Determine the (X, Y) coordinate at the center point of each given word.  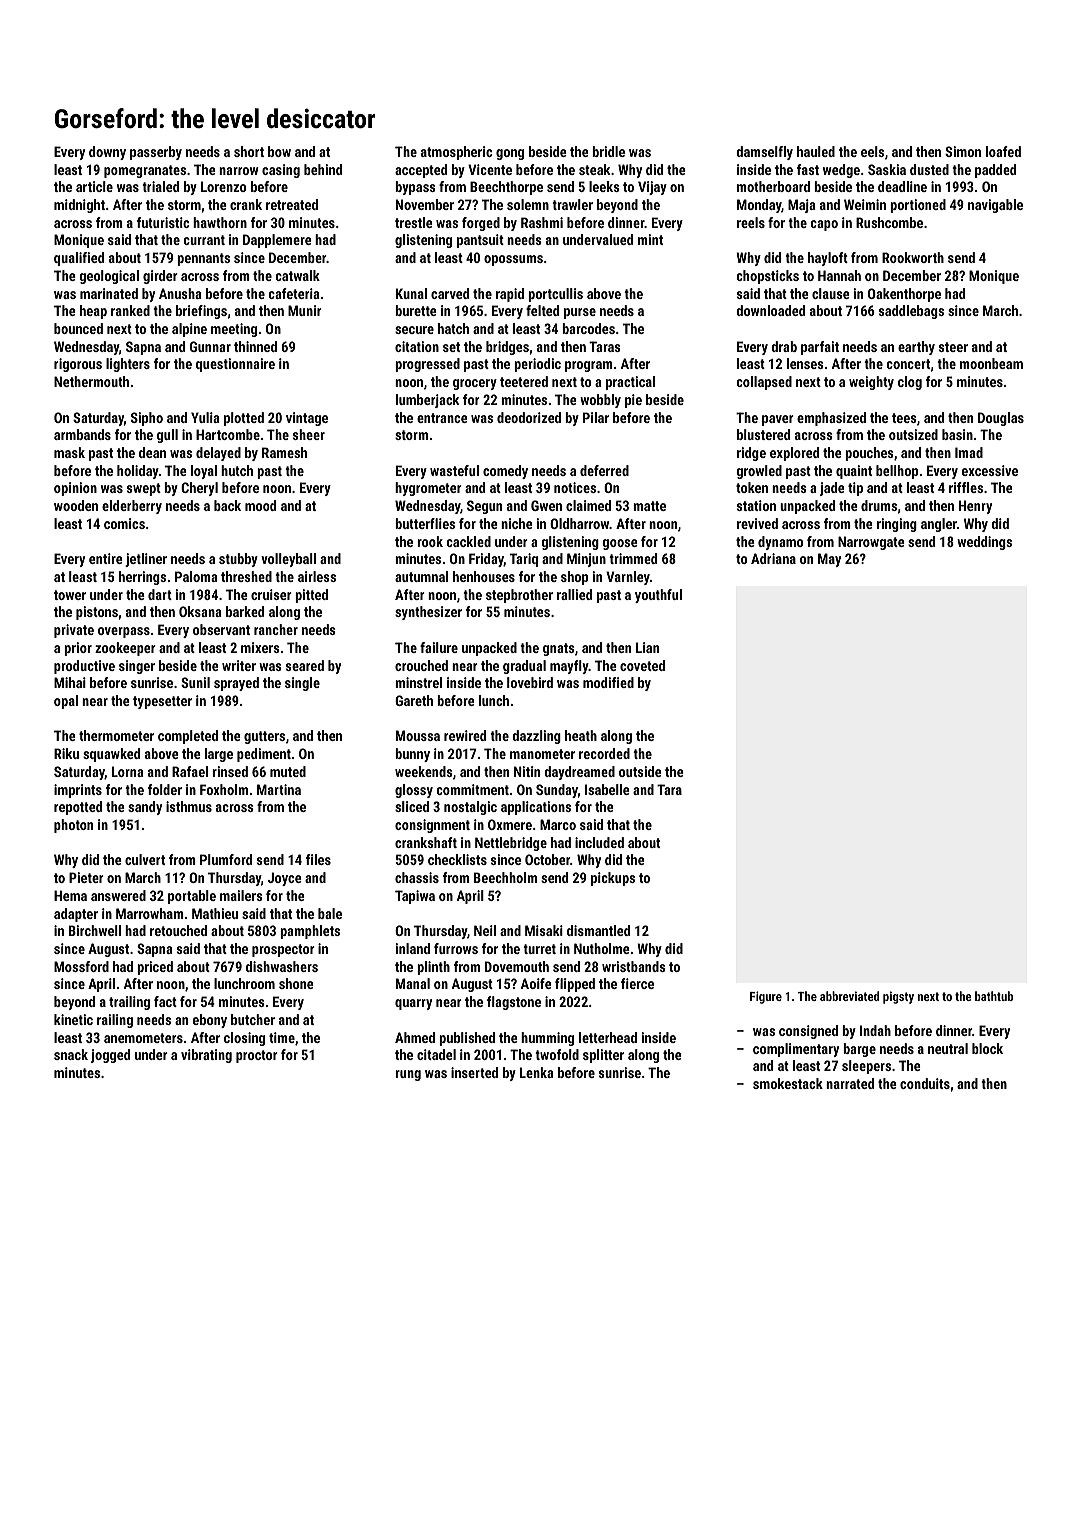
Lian (647, 647)
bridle (608, 151)
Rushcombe (889, 222)
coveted (642, 665)
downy (107, 153)
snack (71, 1054)
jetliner (146, 560)
